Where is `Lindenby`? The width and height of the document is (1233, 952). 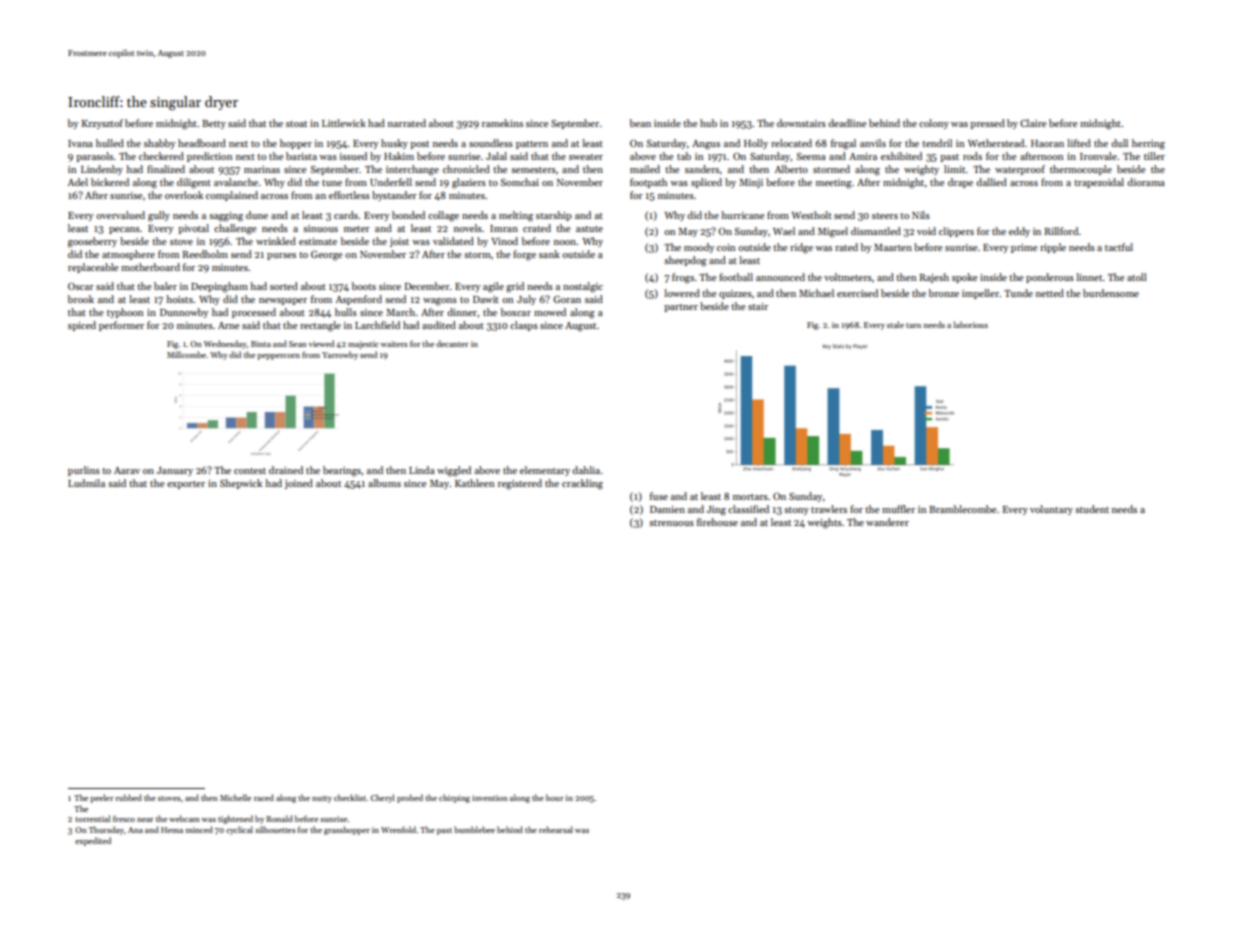 Lindenby is located at coordinates (102, 170).
